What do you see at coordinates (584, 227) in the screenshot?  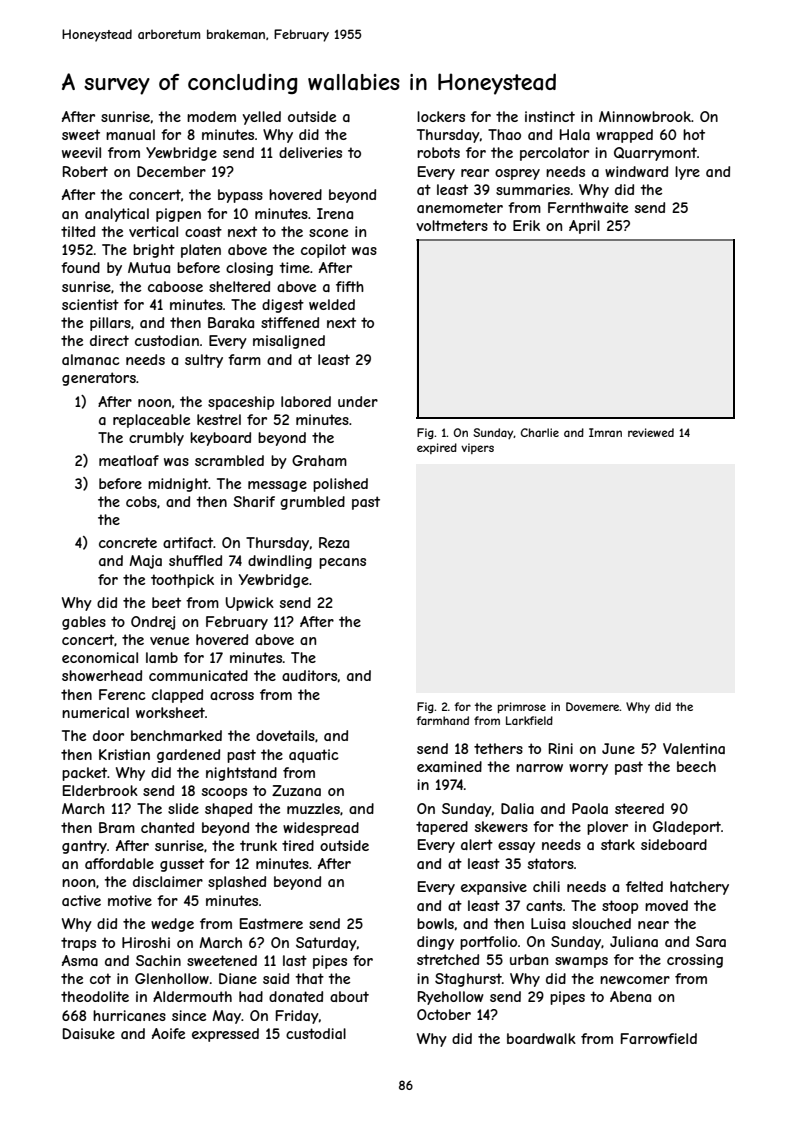 I see `April` at bounding box center [584, 227].
